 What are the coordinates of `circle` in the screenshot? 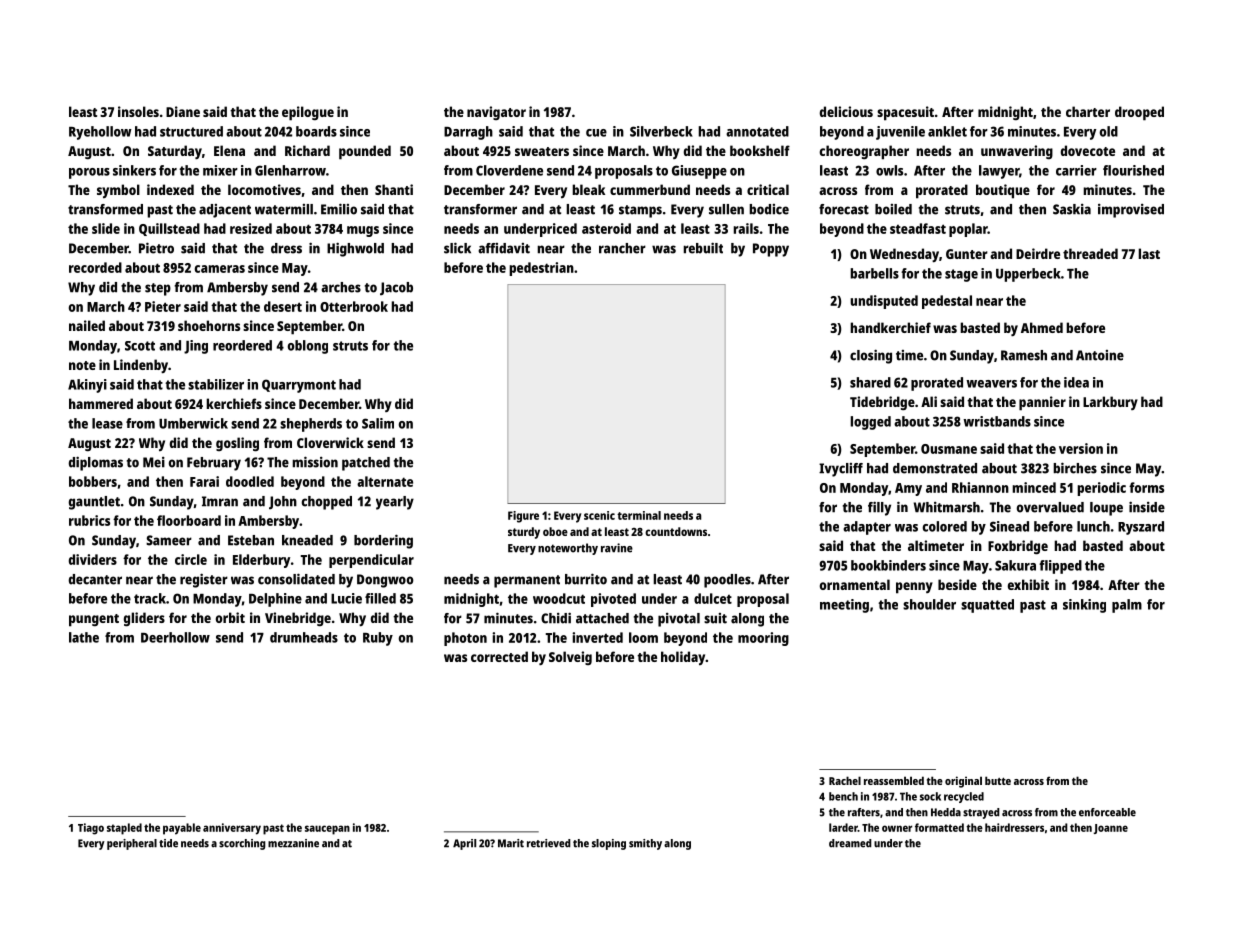 It's located at (191, 559).
